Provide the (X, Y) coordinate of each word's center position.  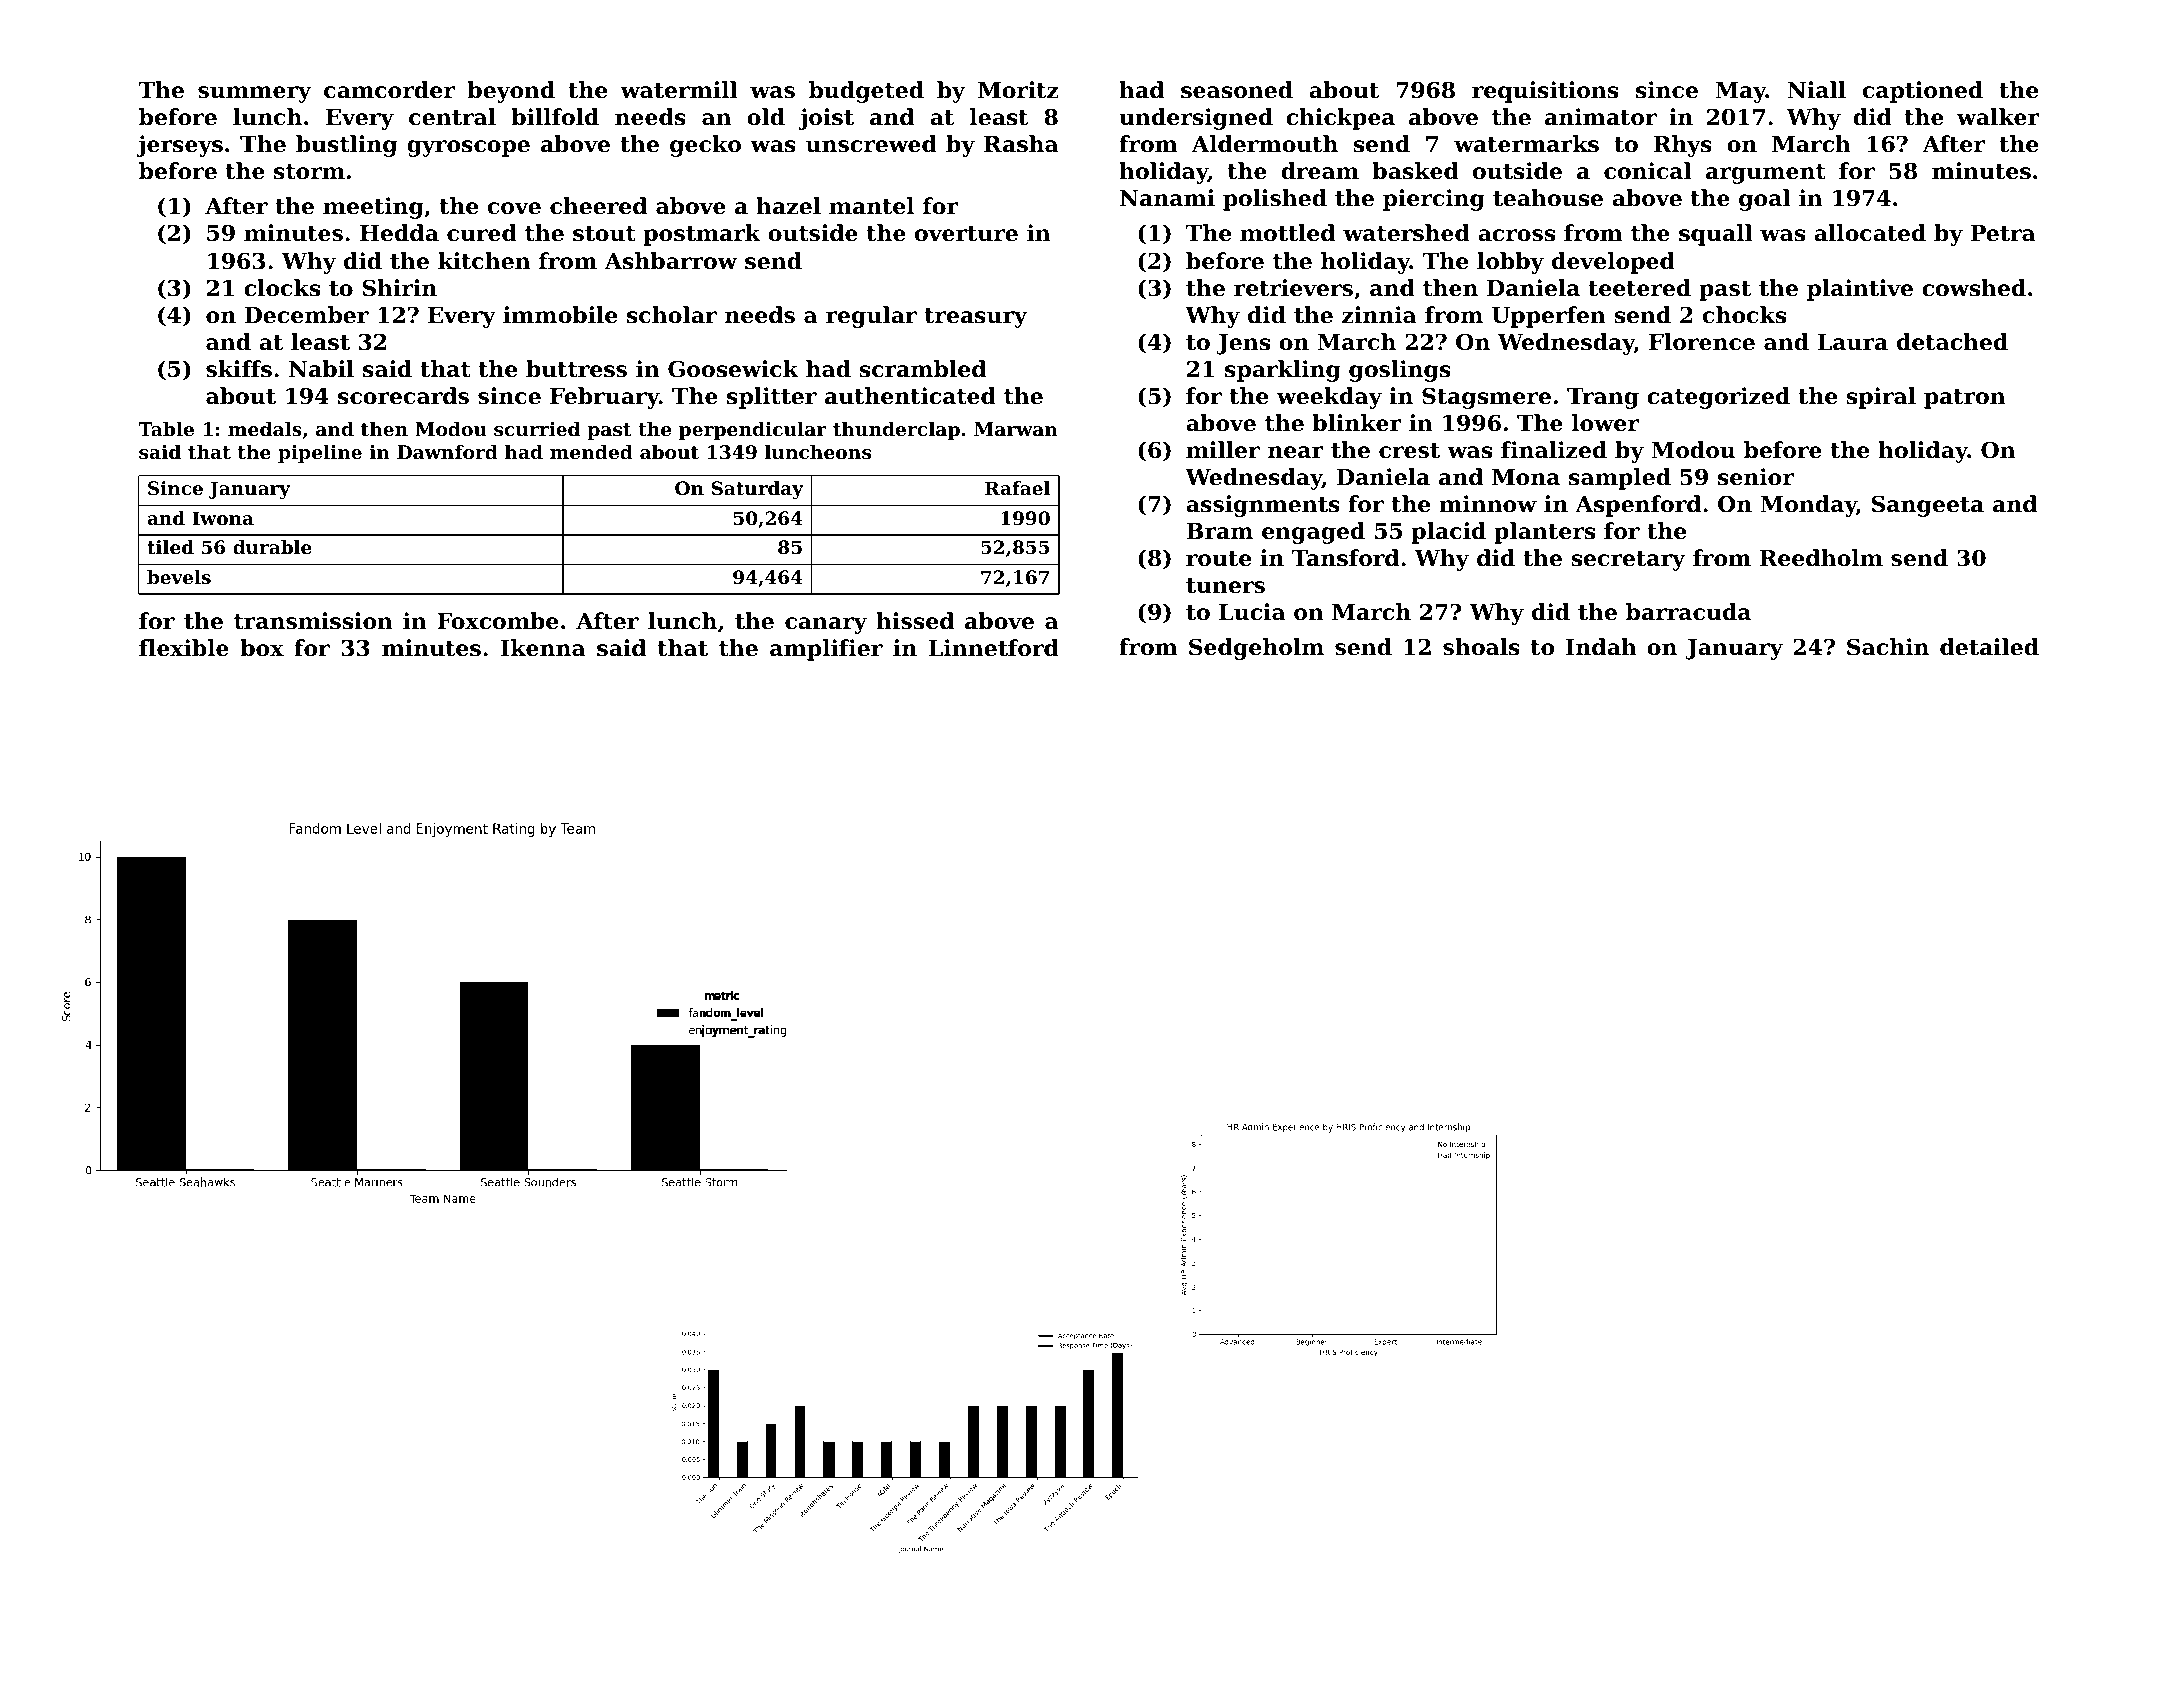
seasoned (1237, 90)
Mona (1526, 477)
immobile (560, 315)
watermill (679, 90)
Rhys (1683, 146)
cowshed (1974, 288)
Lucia (1252, 612)
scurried (537, 429)
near (1296, 452)
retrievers (1293, 288)
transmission (313, 621)
